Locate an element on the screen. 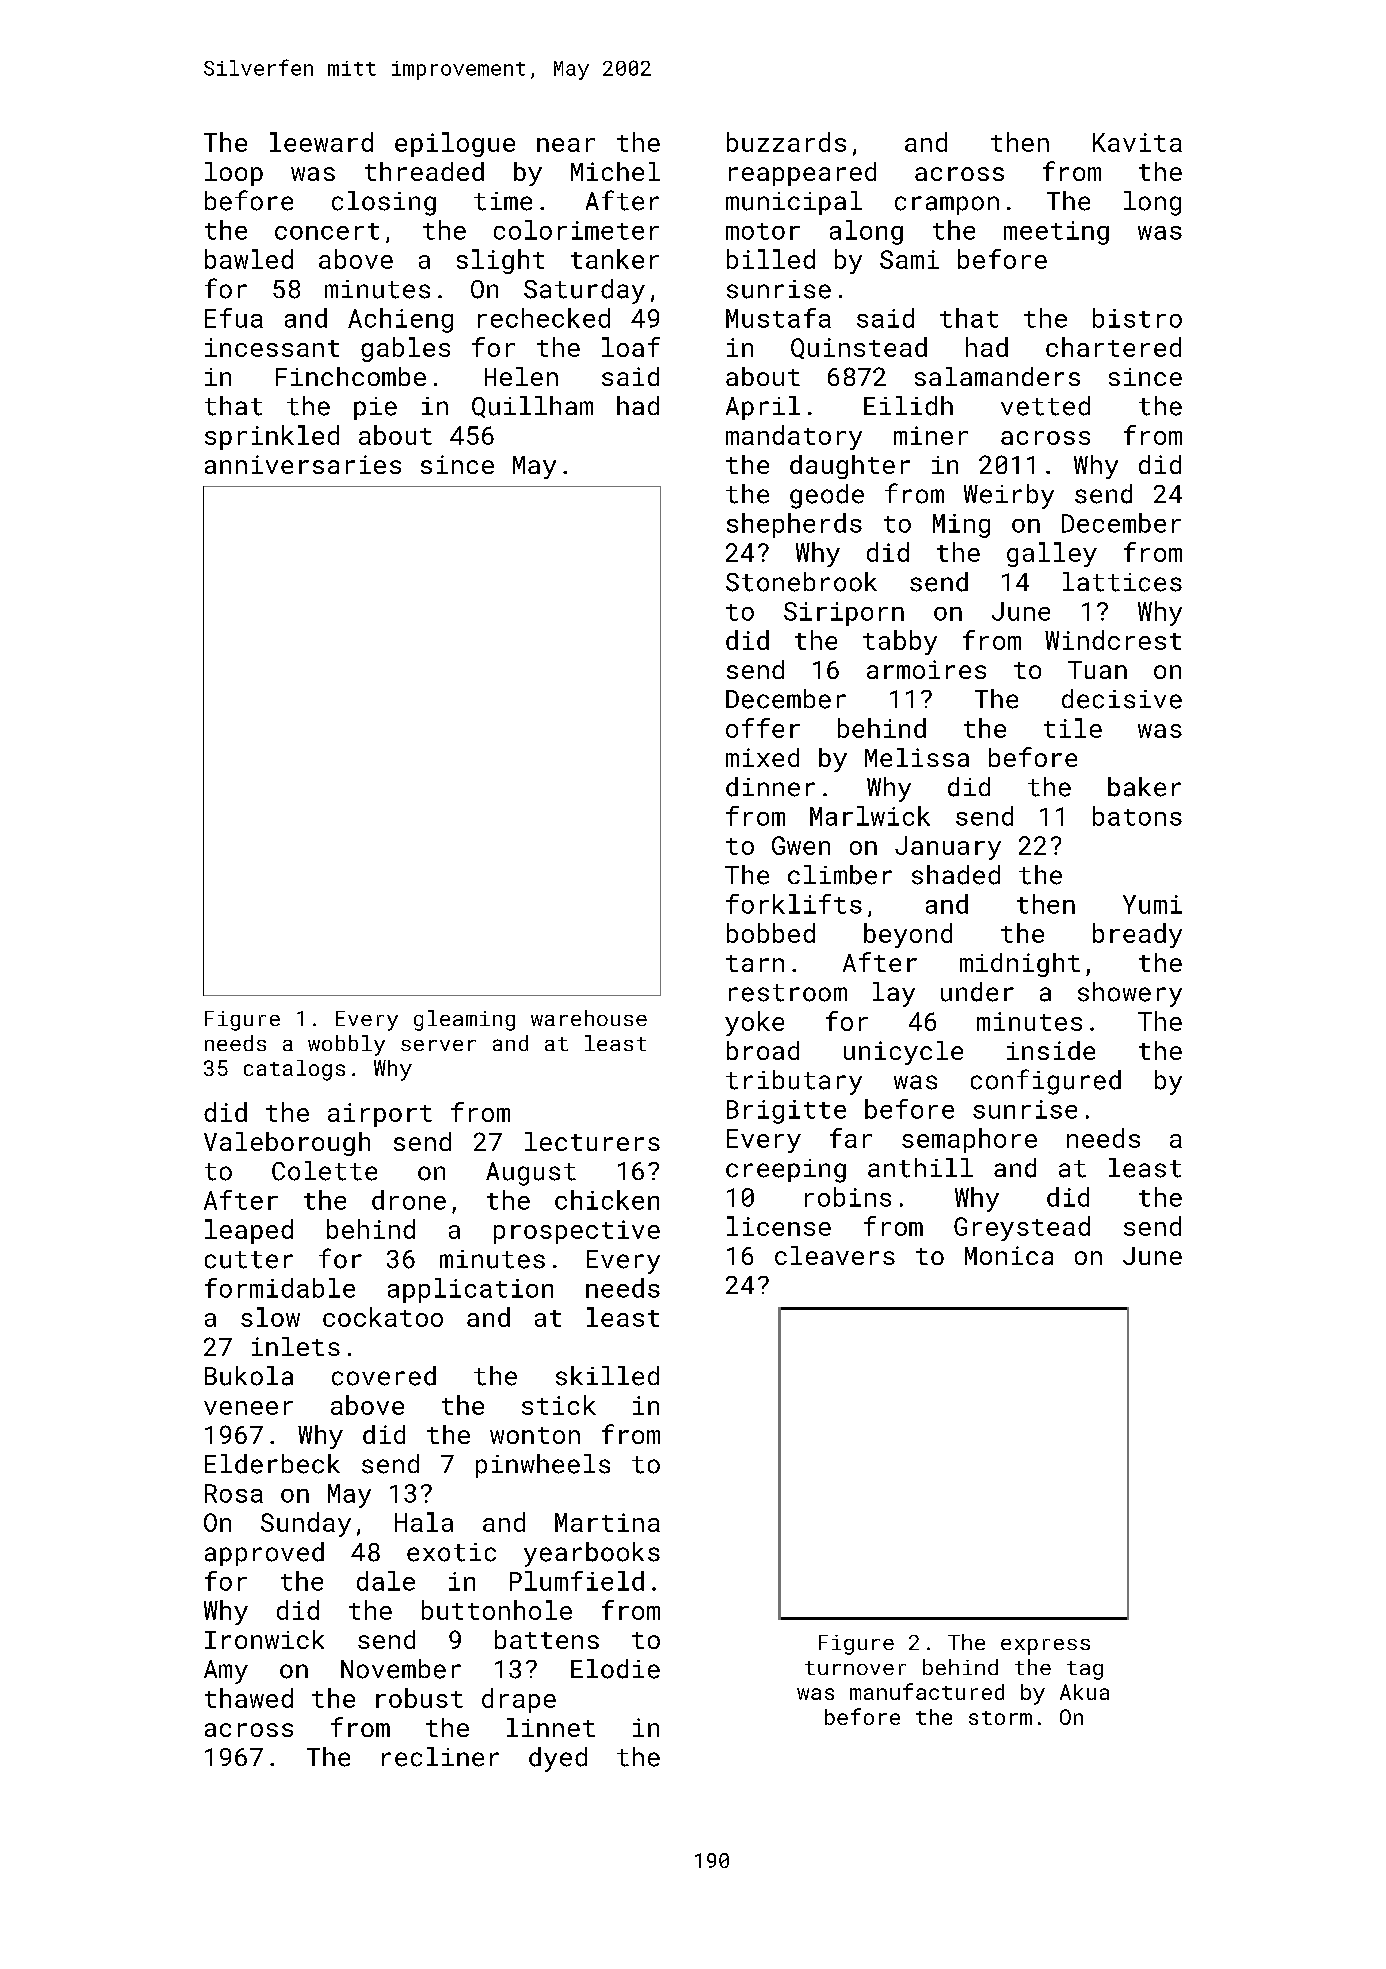 This screenshot has width=1386, height=1969. geode is located at coordinates (827, 496).
